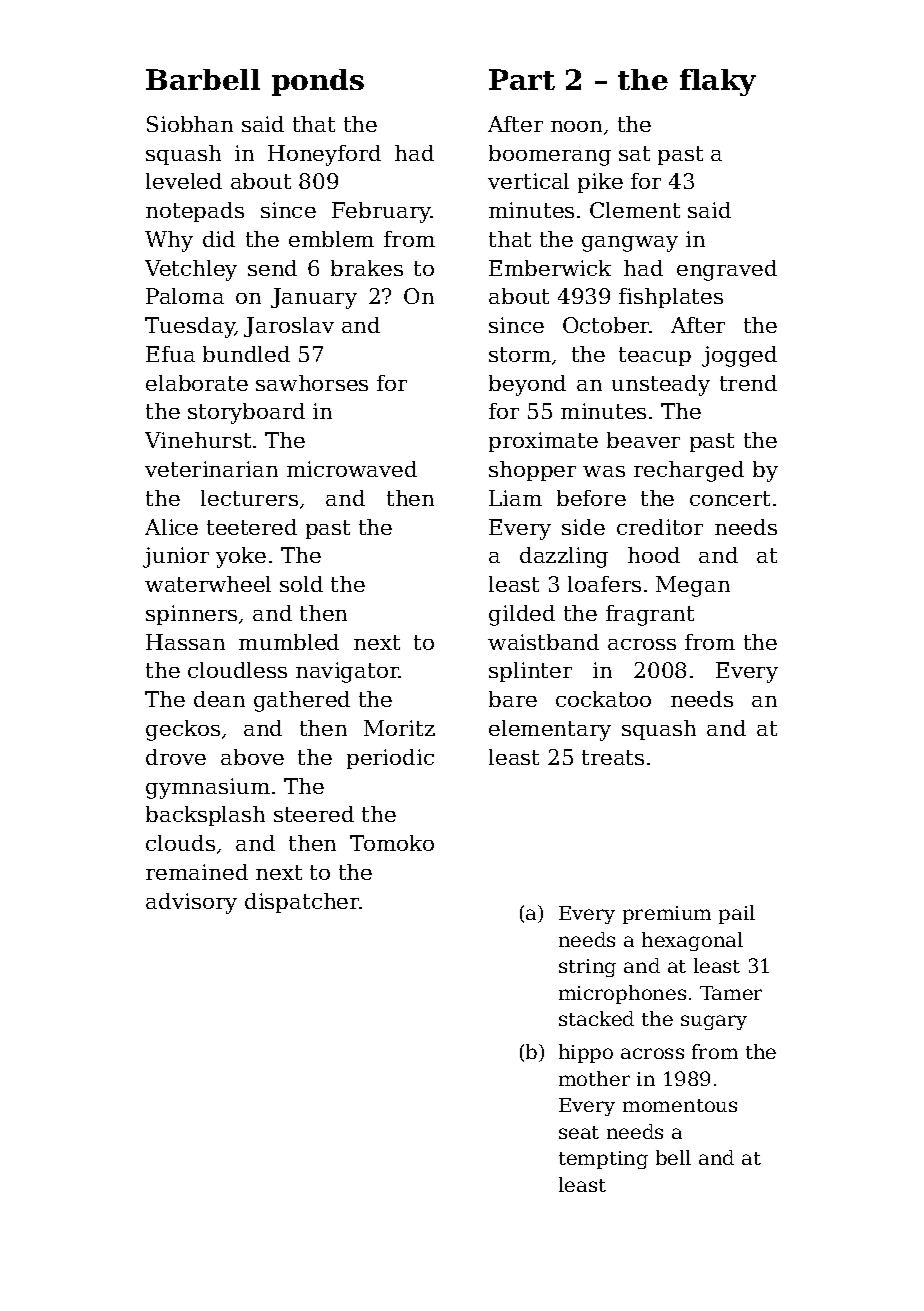 The height and width of the page is (1311, 924). What do you see at coordinates (197, 872) in the page?
I see `remained` at bounding box center [197, 872].
